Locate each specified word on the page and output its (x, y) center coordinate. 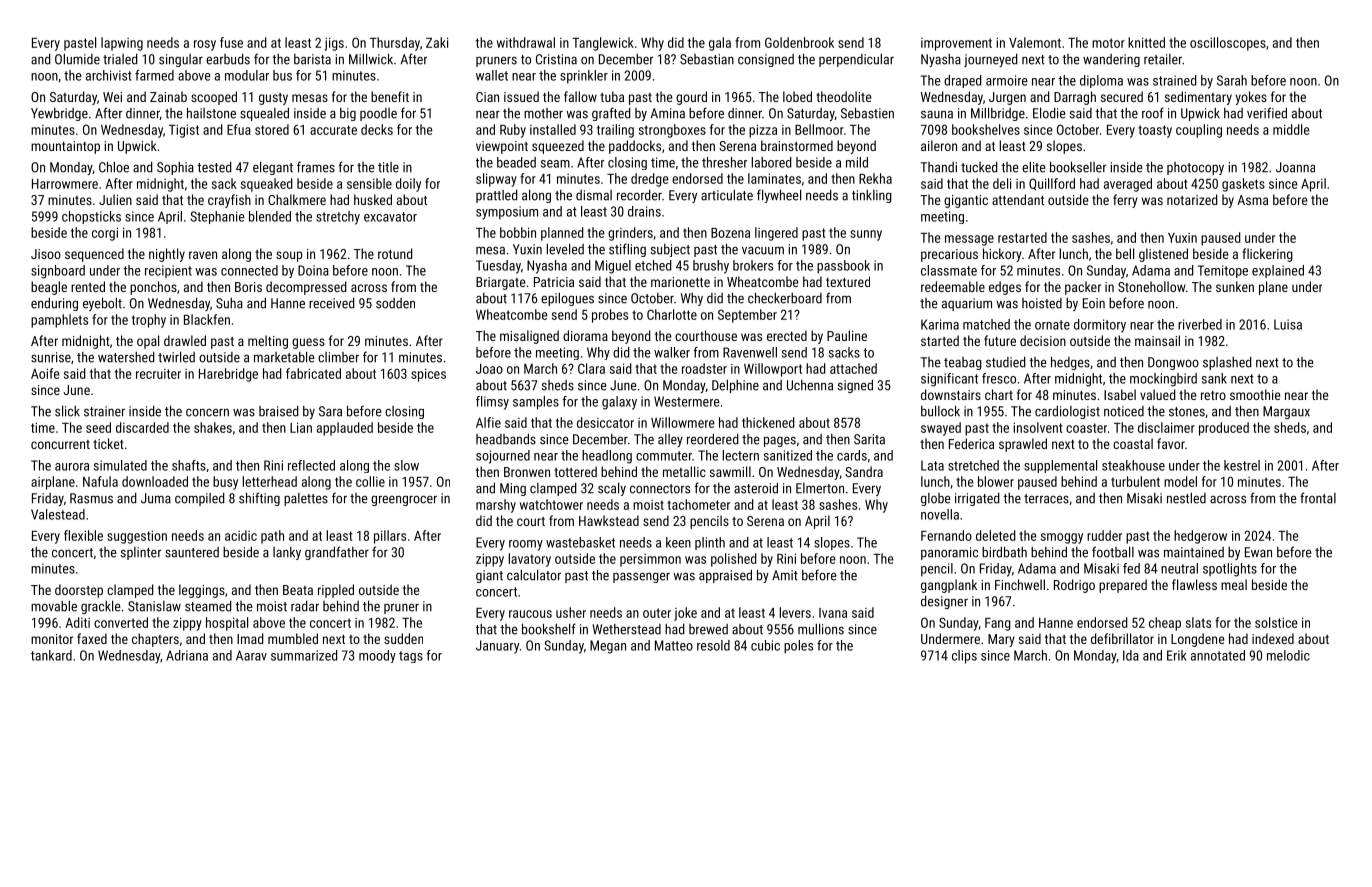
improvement (956, 44)
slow (406, 465)
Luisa (1288, 324)
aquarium (967, 304)
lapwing (122, 44)
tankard (51, 655)
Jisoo (46, 254)
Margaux (1286, 412)
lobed (797, 96)
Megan (608, 647)
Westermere (687, 401)
